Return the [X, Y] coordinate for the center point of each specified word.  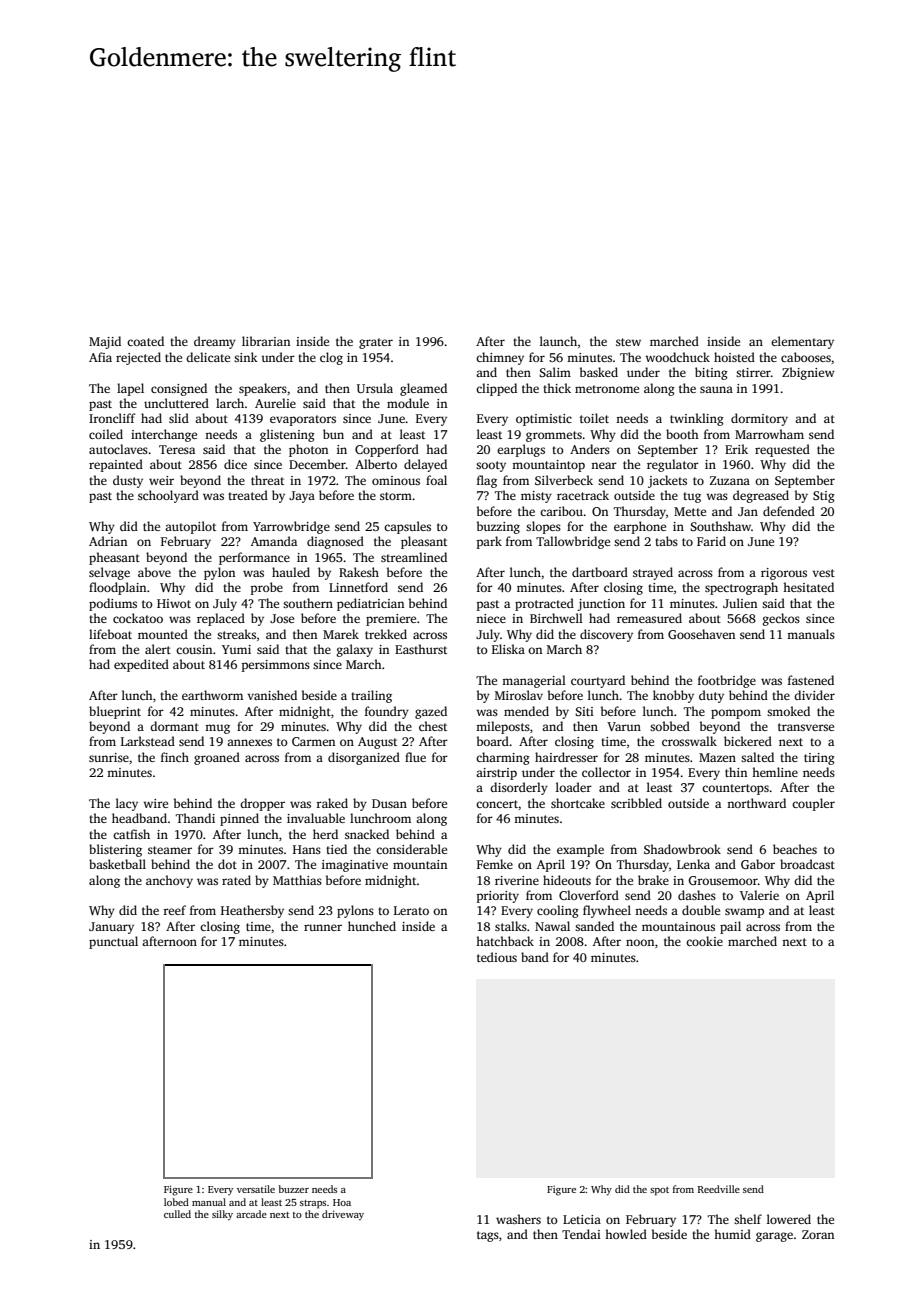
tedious [497, 957]
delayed [425, 465]
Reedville [719, 1189]
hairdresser [566, 757]
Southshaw [720, 526]
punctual [113, 942]
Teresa [177, 449]
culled [177, 1214]
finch [175, 757]
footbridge [727, 681]
